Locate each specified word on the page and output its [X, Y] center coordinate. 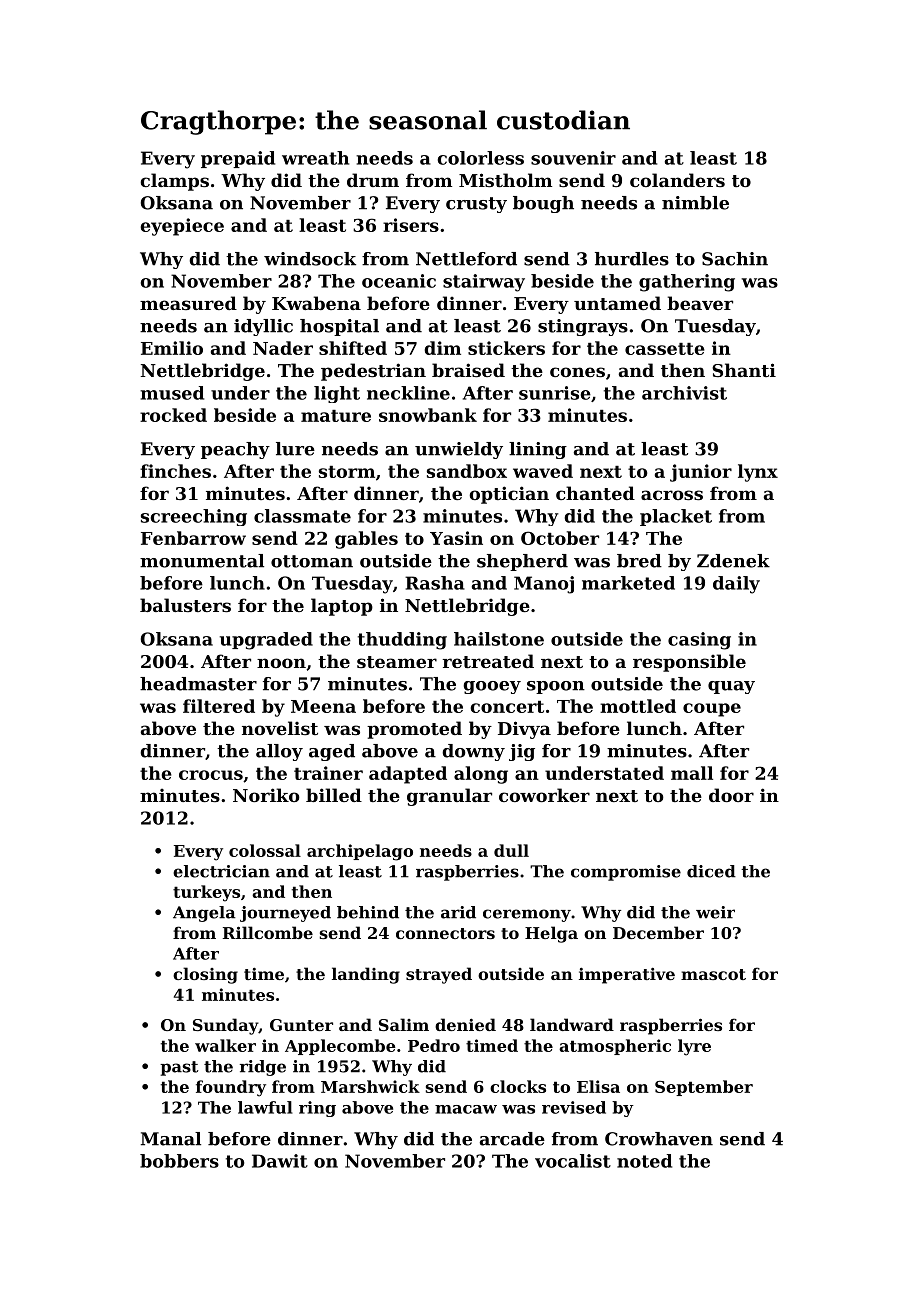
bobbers [179, 1161]
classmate [302, 516]
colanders [677, 180]
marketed [628, 583]
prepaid [238, 159]
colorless [481, 158]
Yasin [456, 538]
